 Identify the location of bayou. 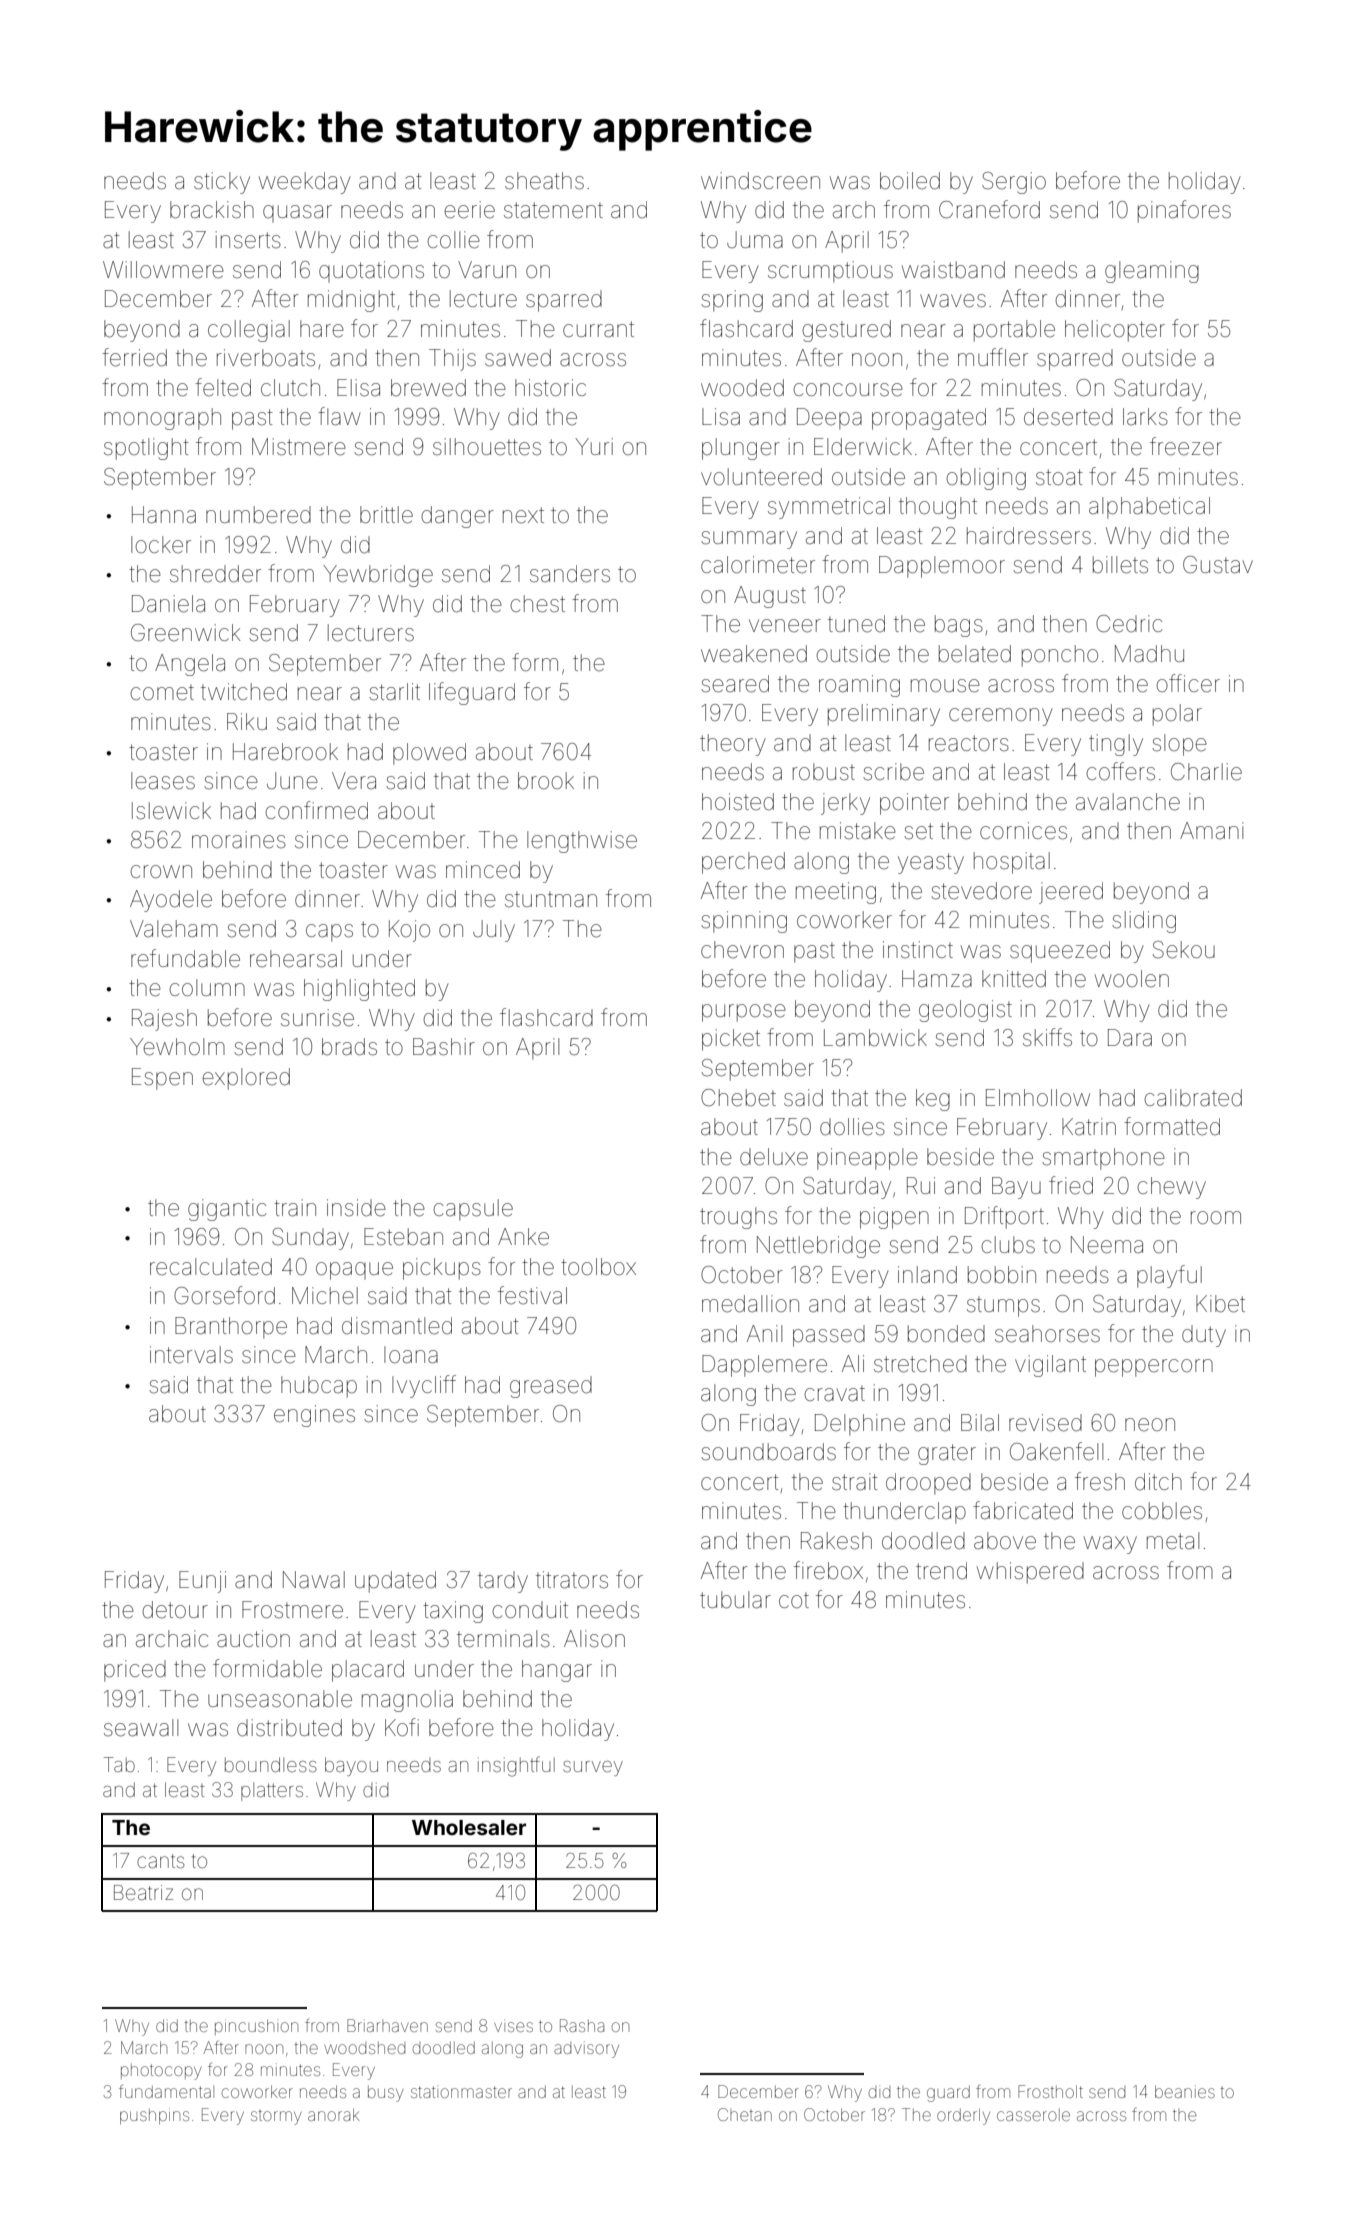
(351, 1766).
